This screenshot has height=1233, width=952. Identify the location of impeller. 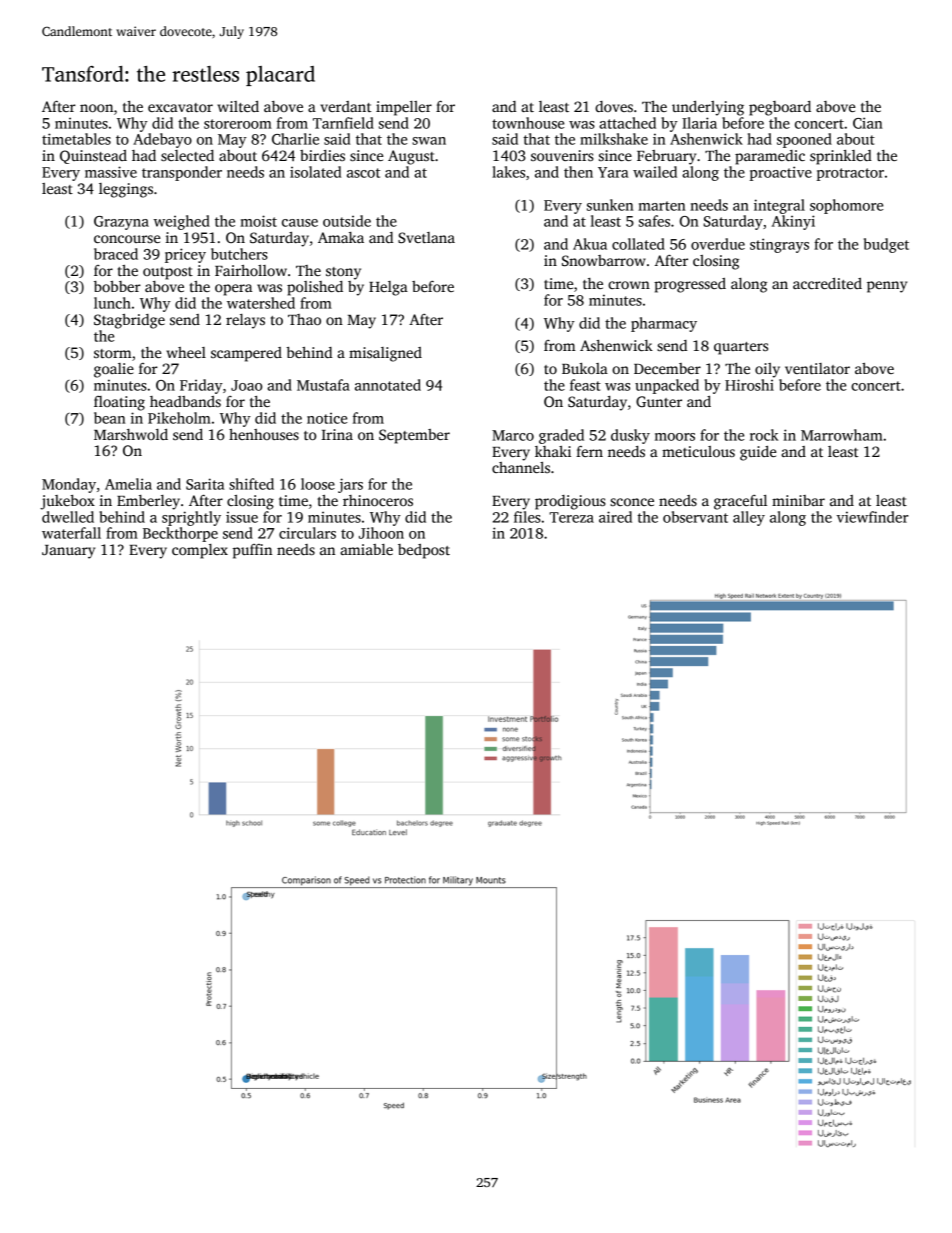
(404, 108).
